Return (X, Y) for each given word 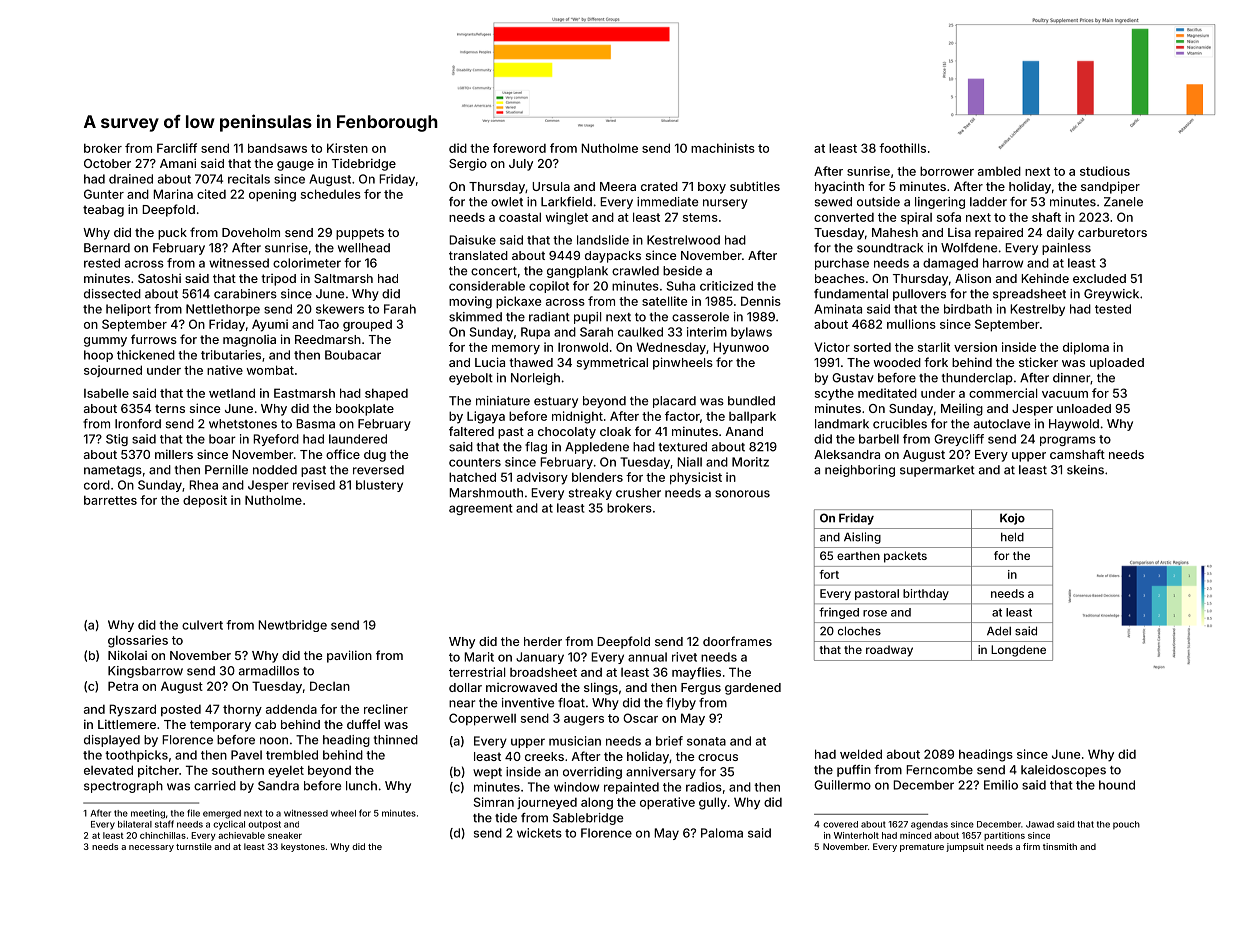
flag (536, 448)
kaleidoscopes (1063, 771)
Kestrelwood (683, 240)
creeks (544, 756)
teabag (103, 211)
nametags (113, 471)
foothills (902, 148)
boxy (712, 188)
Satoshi (159, 278)
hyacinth (839, 187)
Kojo (1012, 519)
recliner (386, 709)
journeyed (547, 803)
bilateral (135, 824)
